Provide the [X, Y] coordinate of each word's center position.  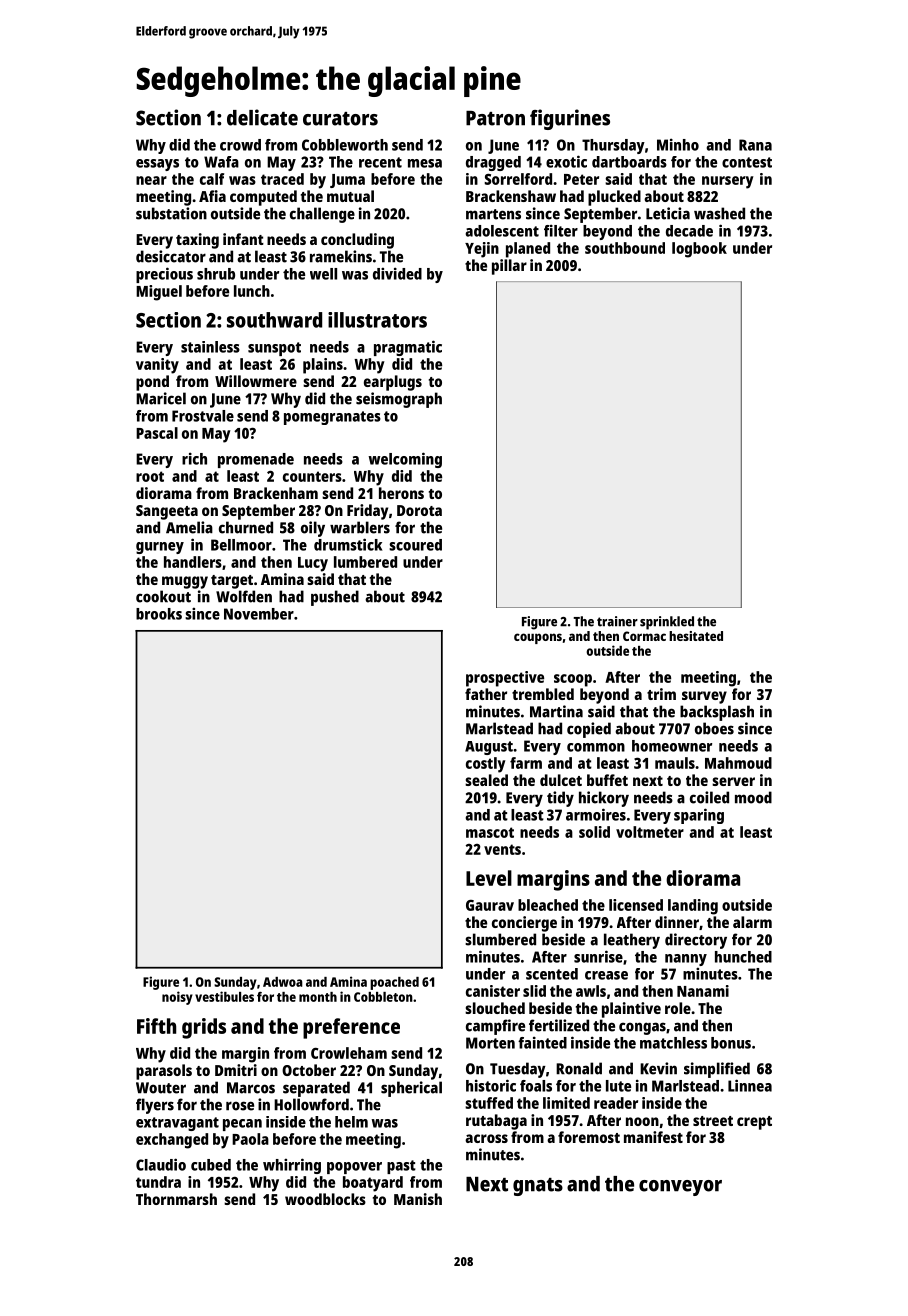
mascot [490, 832]
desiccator [171, 256]
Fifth [156, 1026]
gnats [538, 1187]
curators [340, 119]
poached [394, 983]
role [678, 1008]
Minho [678, 144]
